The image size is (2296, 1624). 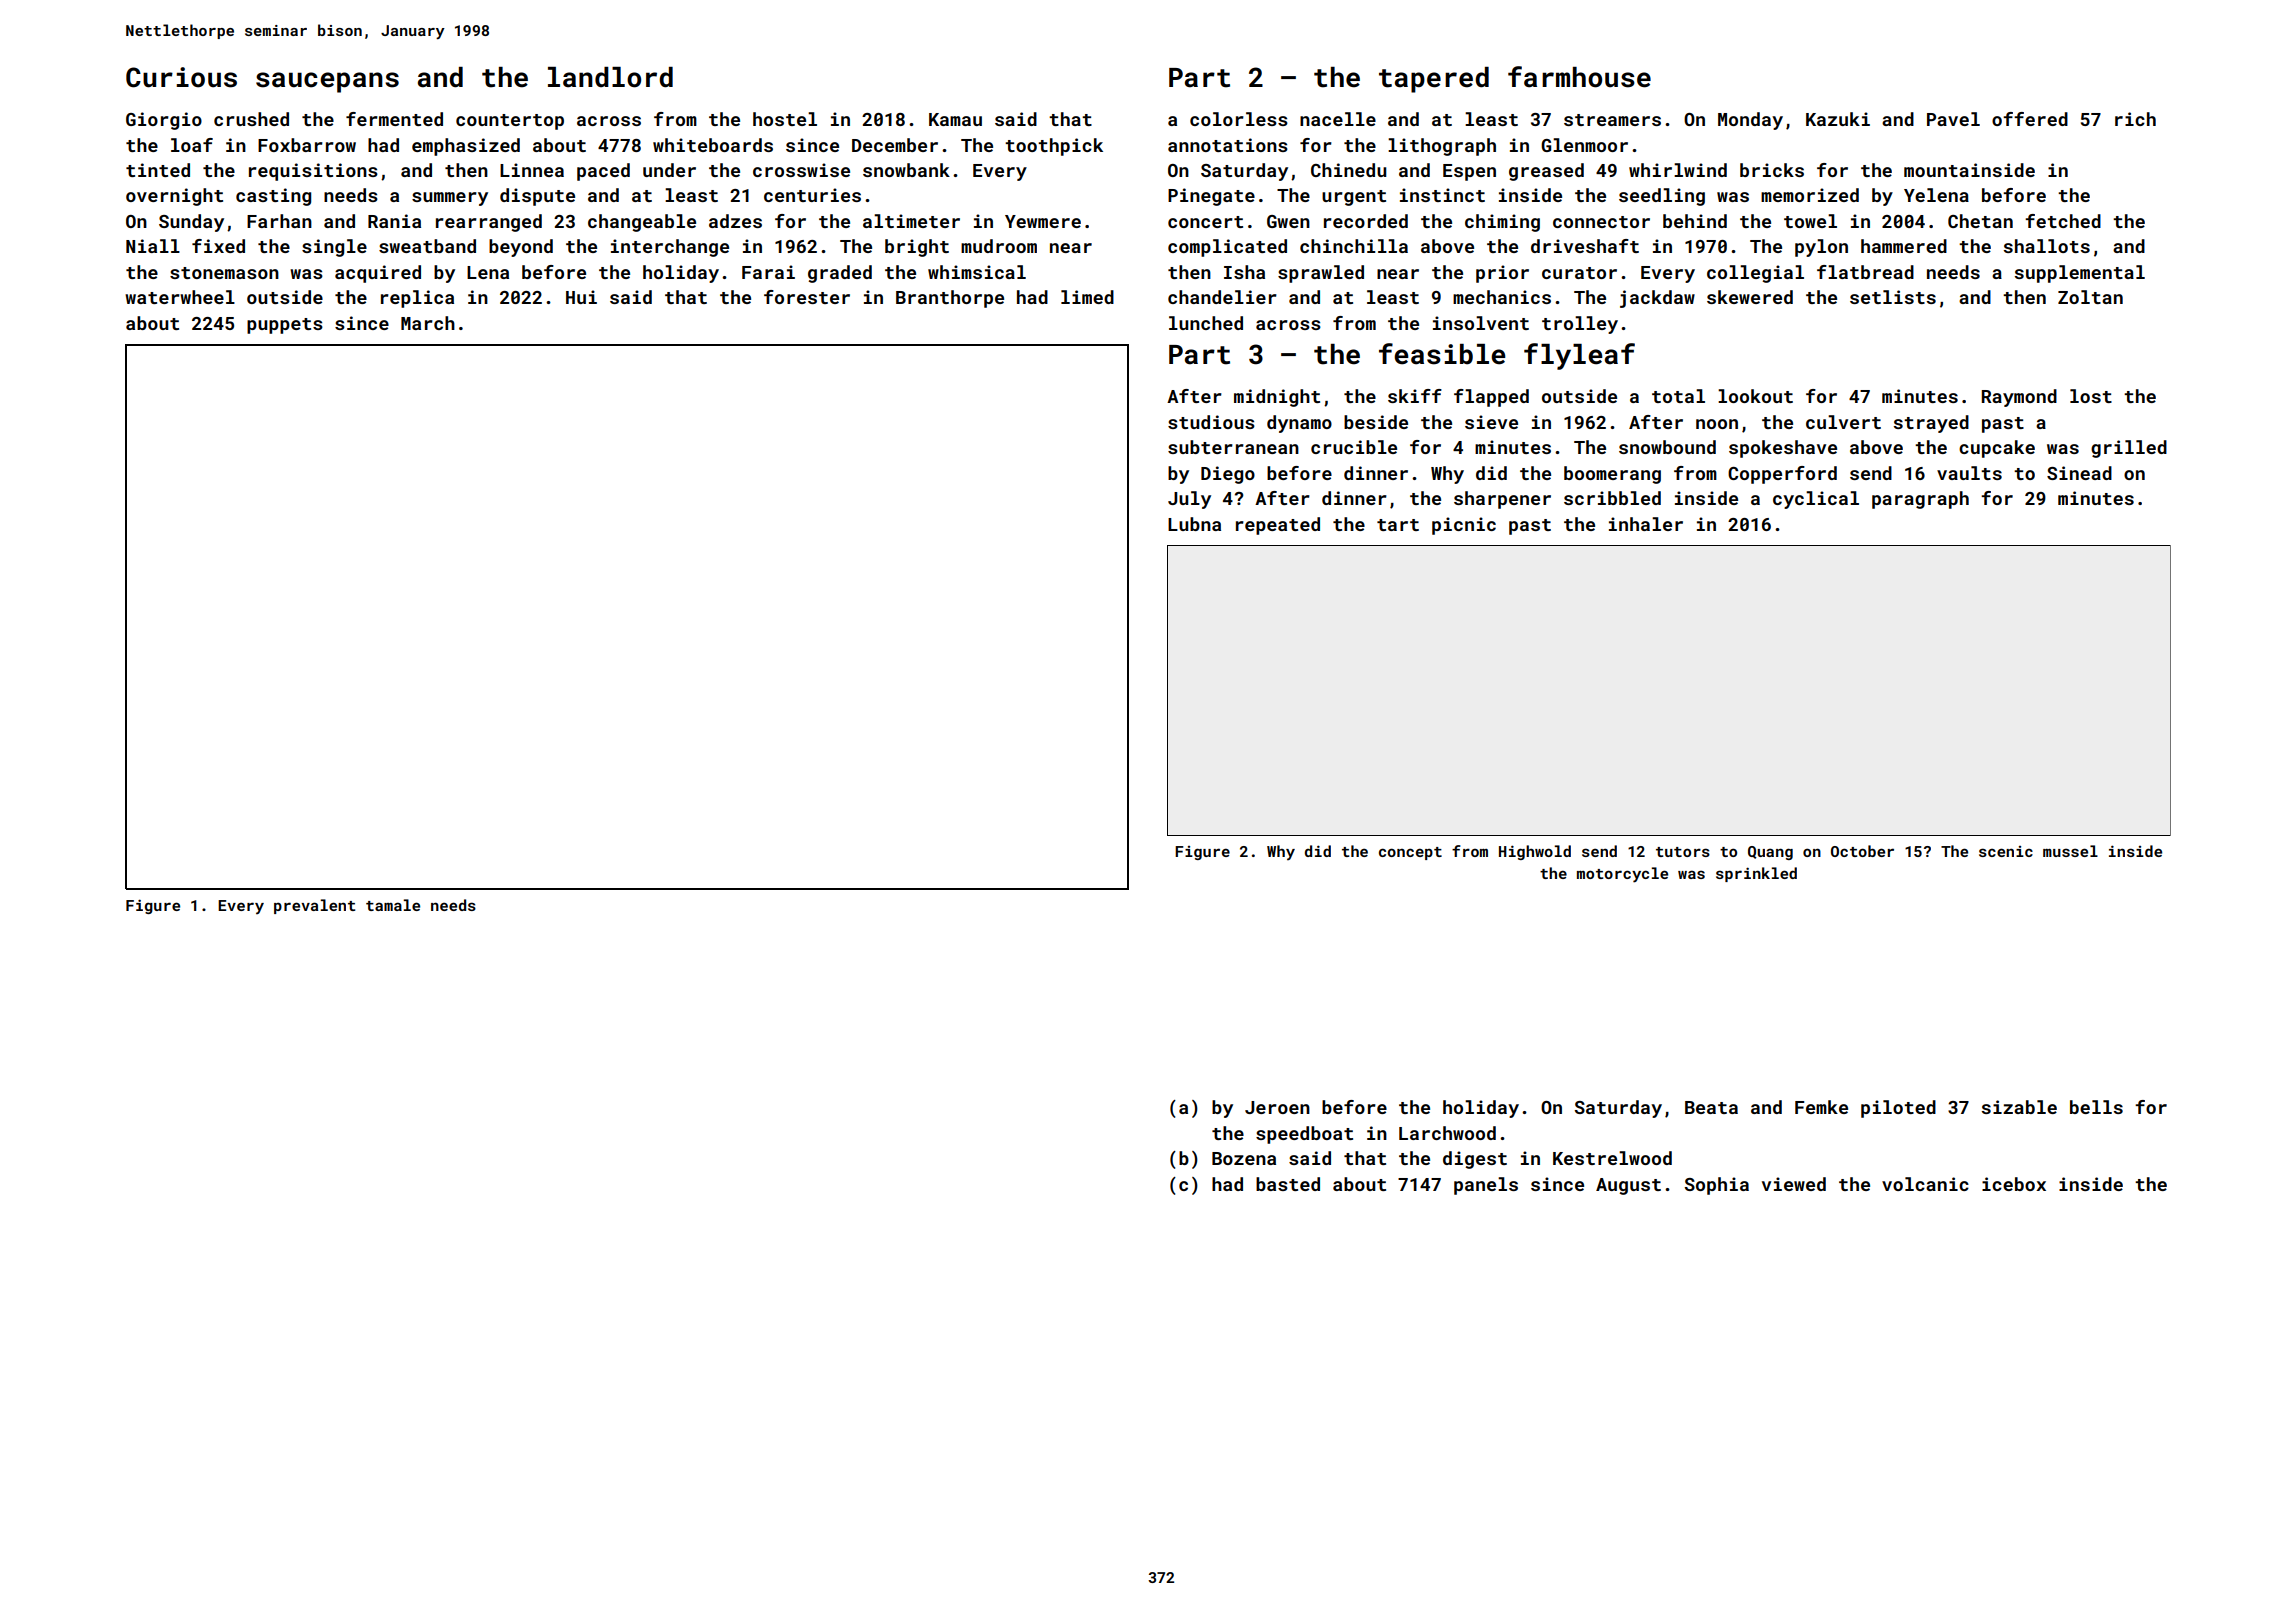 What do you see at coordinates (840, 274) in the screenshot?
I see `graded` at bounding box center [840, 274].
